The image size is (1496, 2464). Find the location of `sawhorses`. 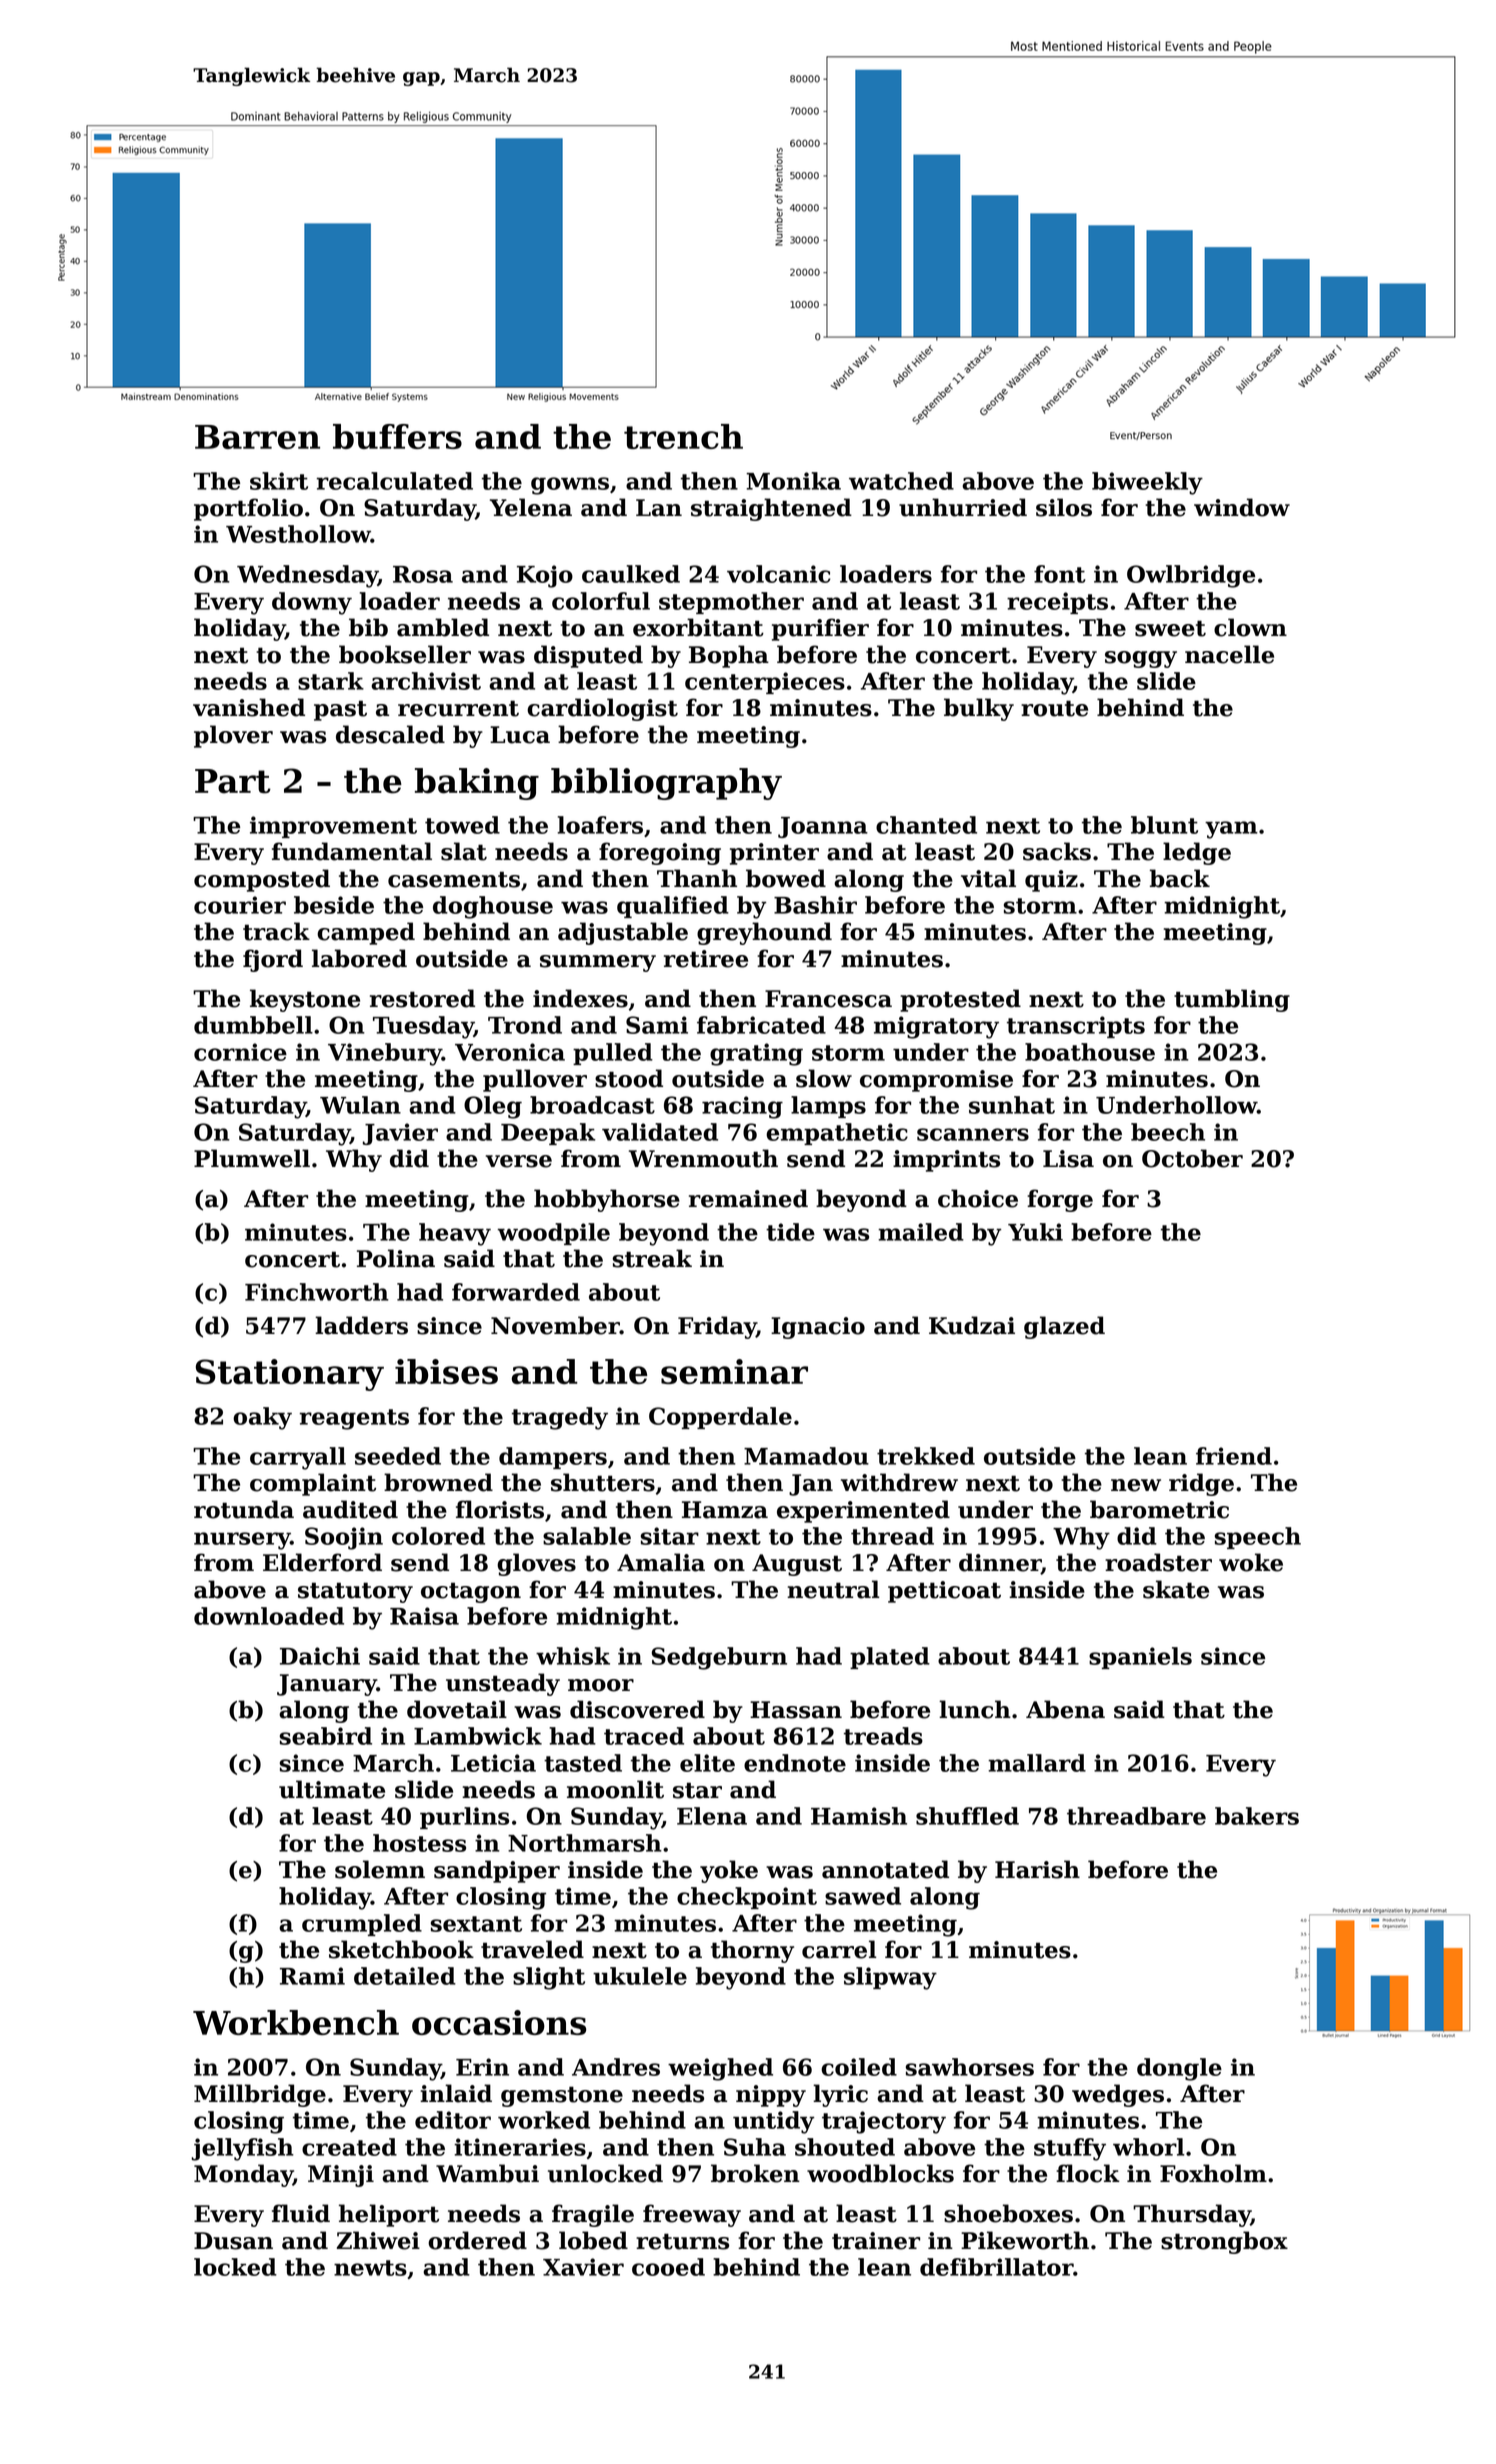

sawhorses is located at coordinates (970, 2067).
